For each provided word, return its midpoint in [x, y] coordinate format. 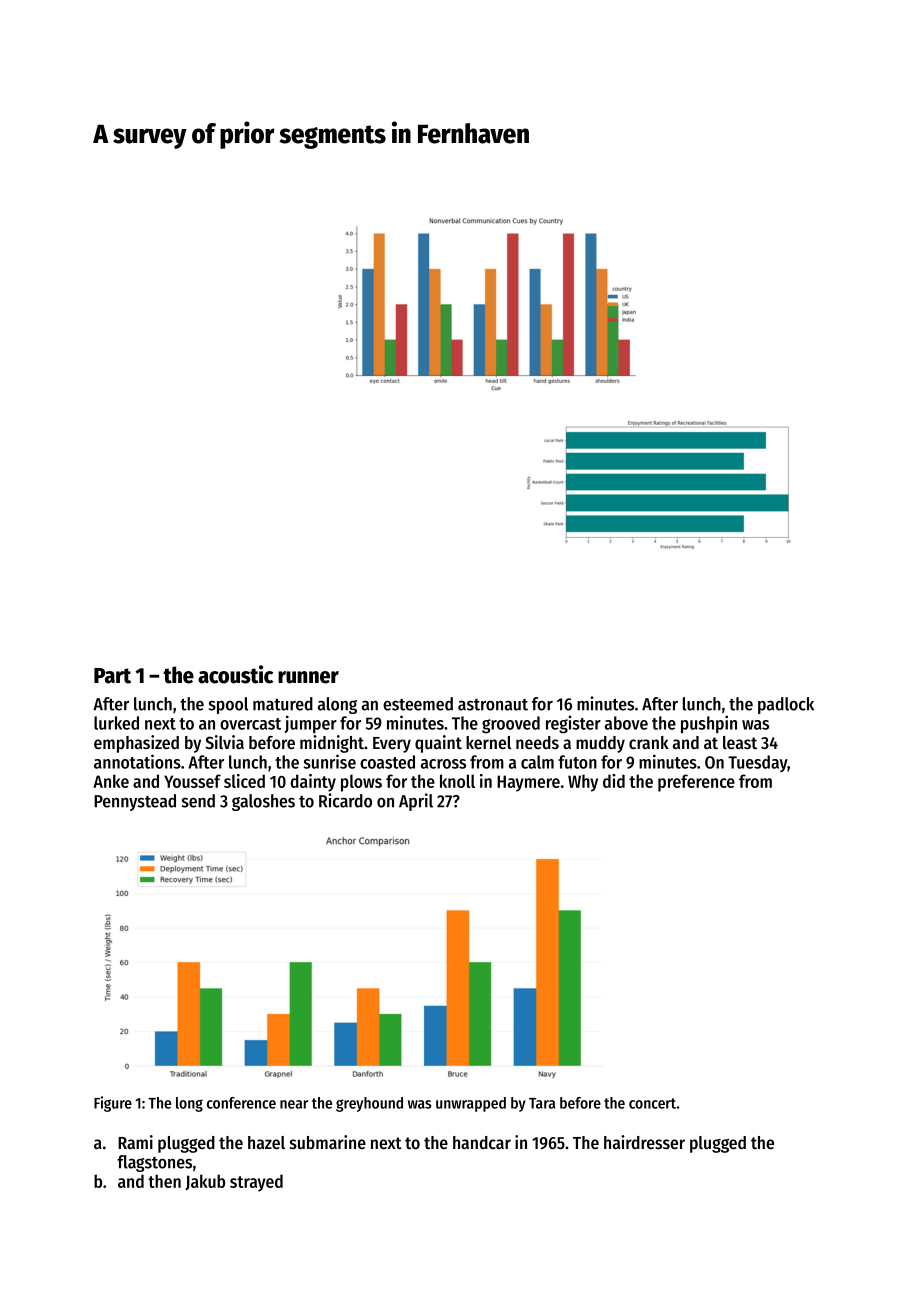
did [614, 781]
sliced [244, 781]
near [294, 1104]
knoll [457, 781]
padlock [786, 705]
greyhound [369, 1104]
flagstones [154, 1163]
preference [696, 783]
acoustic [235, 674]
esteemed [418, 704]
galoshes [263, 802]
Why [583, 783]
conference [241, 1103]
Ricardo [345, 800]
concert [652, 1103]
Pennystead [135, 802]
